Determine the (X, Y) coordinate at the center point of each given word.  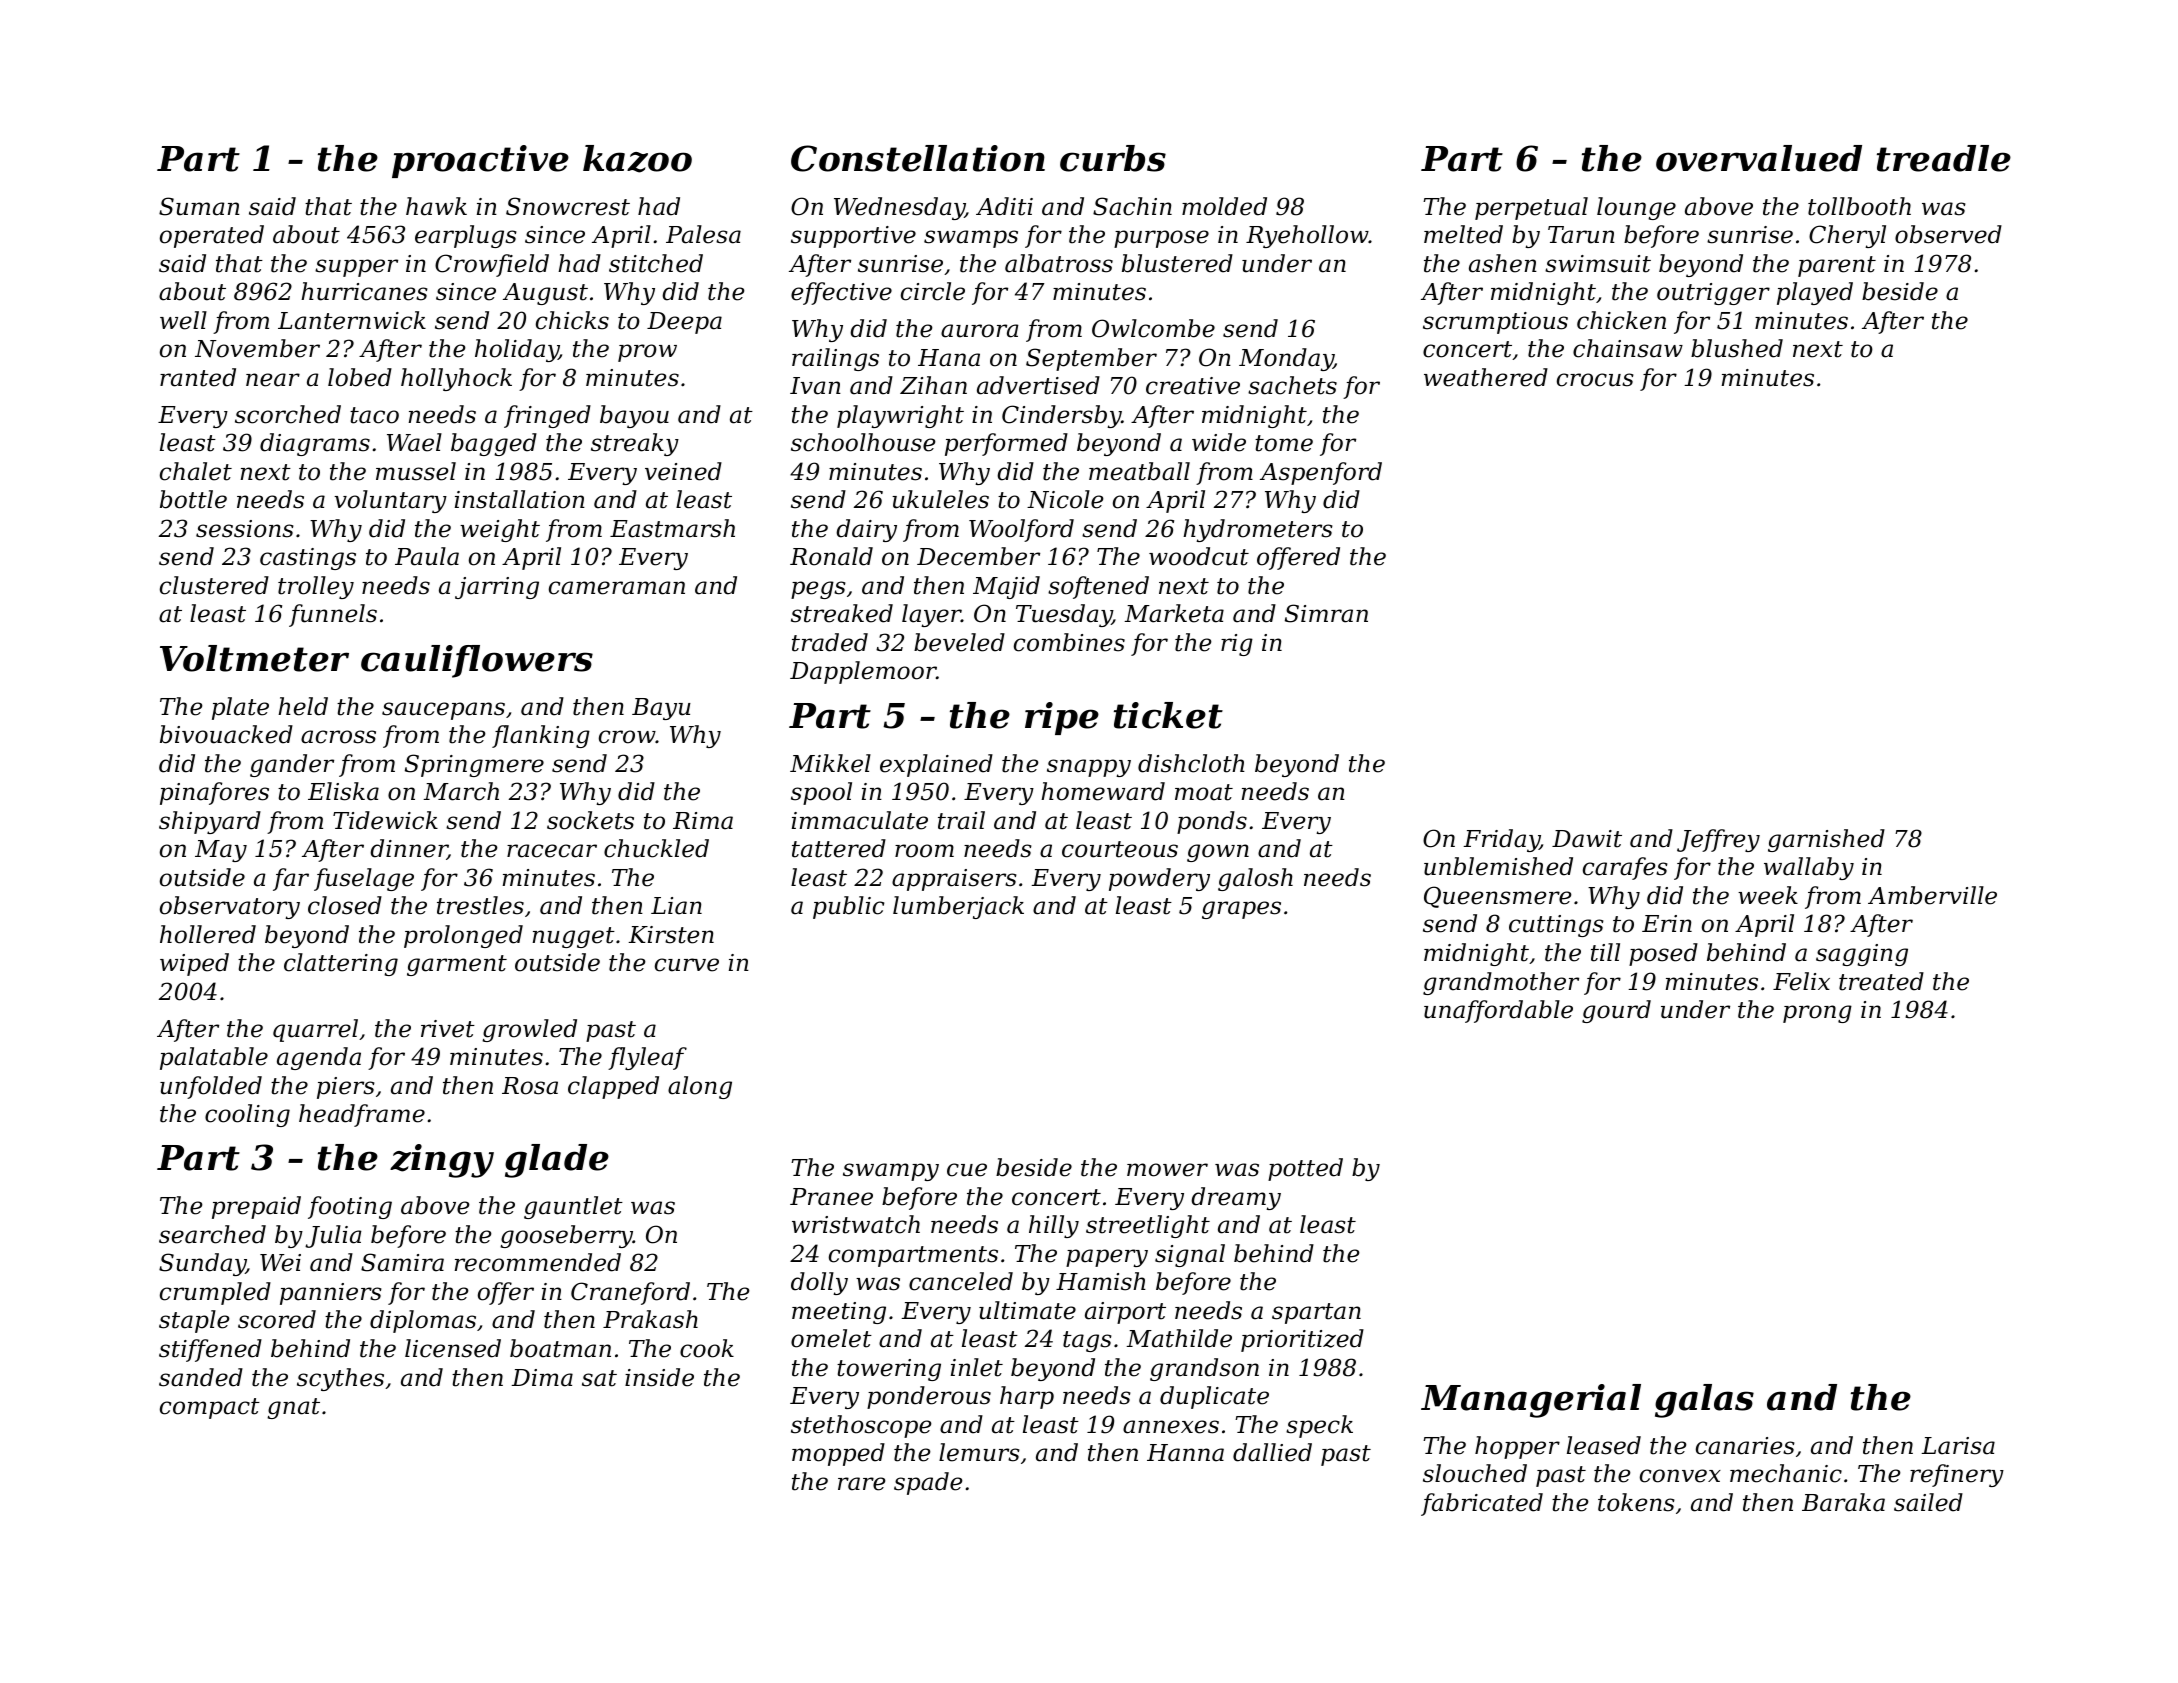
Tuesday (1064, 615)
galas (1704, 1401)
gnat (293, 1408)
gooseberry (566, 1236)
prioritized (1302, 1340)
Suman (199, 206)
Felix (1801, 981)
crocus (1595, 380)
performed (1006, 444)
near (273, 380)
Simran (1326, 613)
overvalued (1759, 158)
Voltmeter (254, 658)
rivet (448, 1029)
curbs (1113, 158)
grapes (1241, 910)
